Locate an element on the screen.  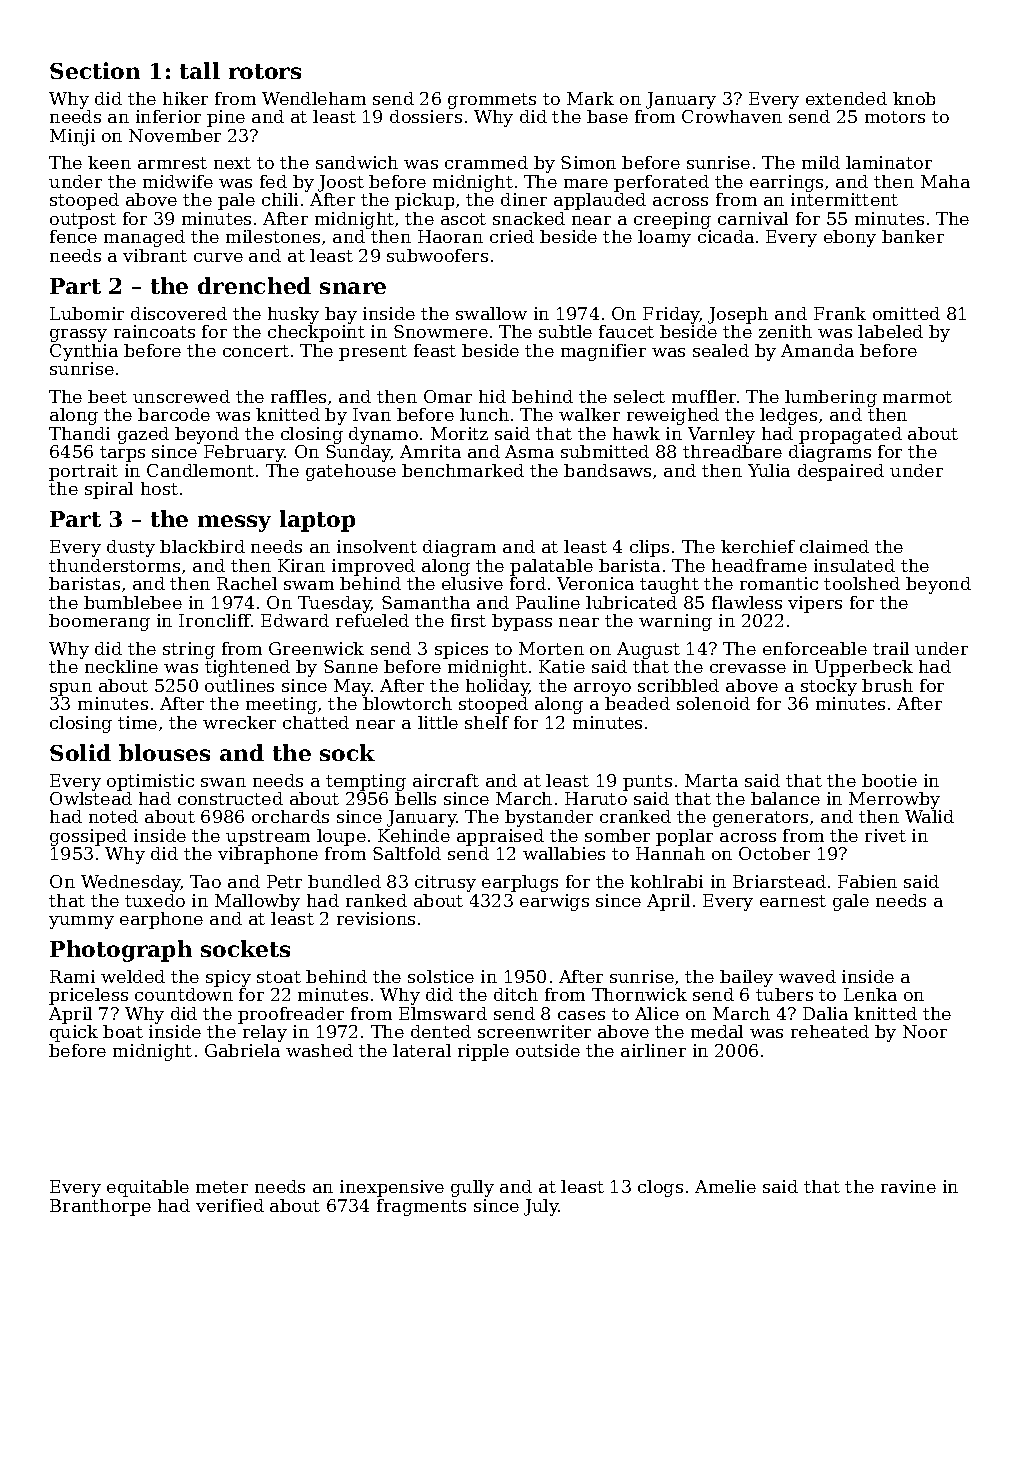
fence is located at coordinates (73, 236).
